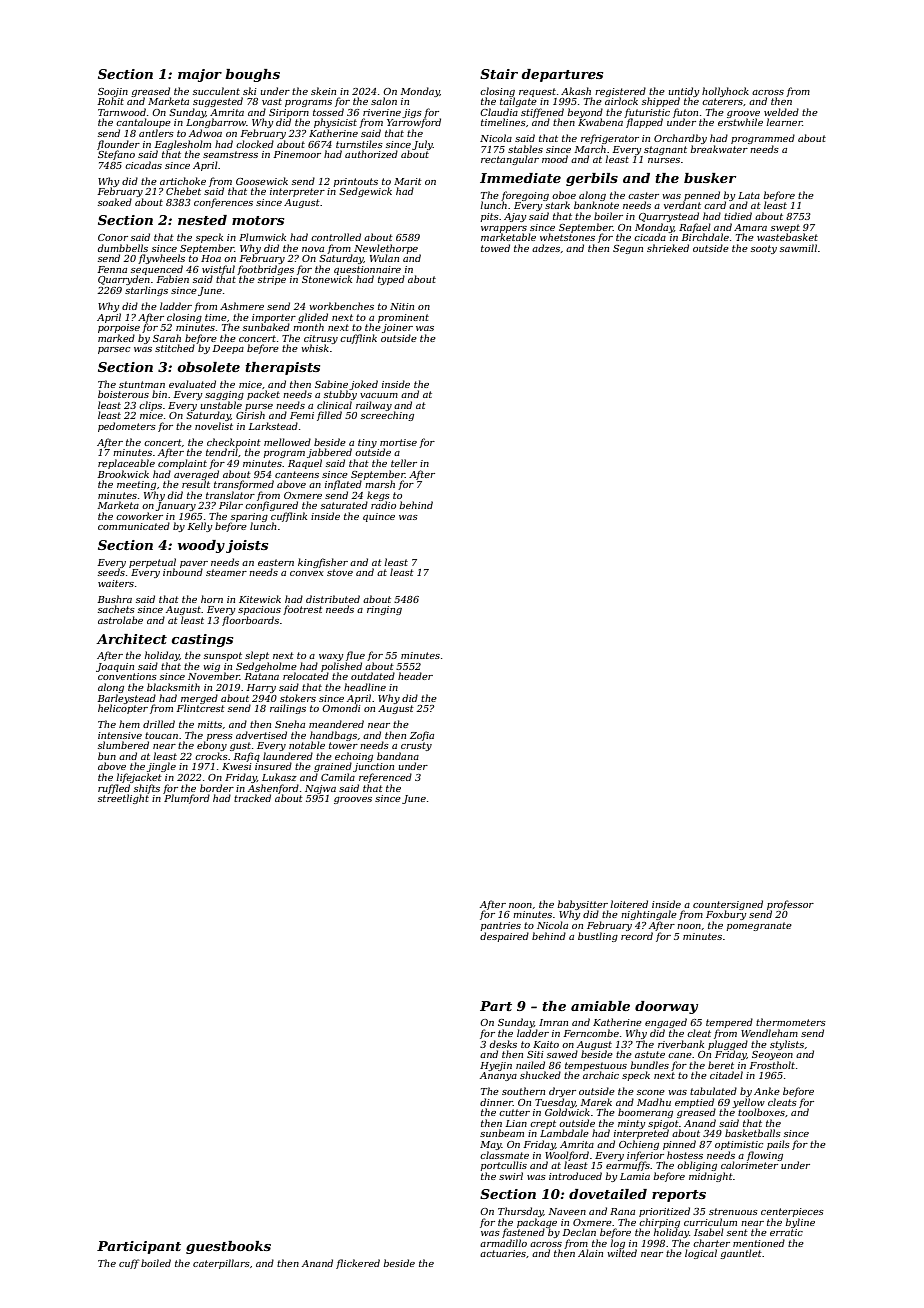  Describe the element at coordinates (415, 676) in the screenshot. I see `header` at that location.
